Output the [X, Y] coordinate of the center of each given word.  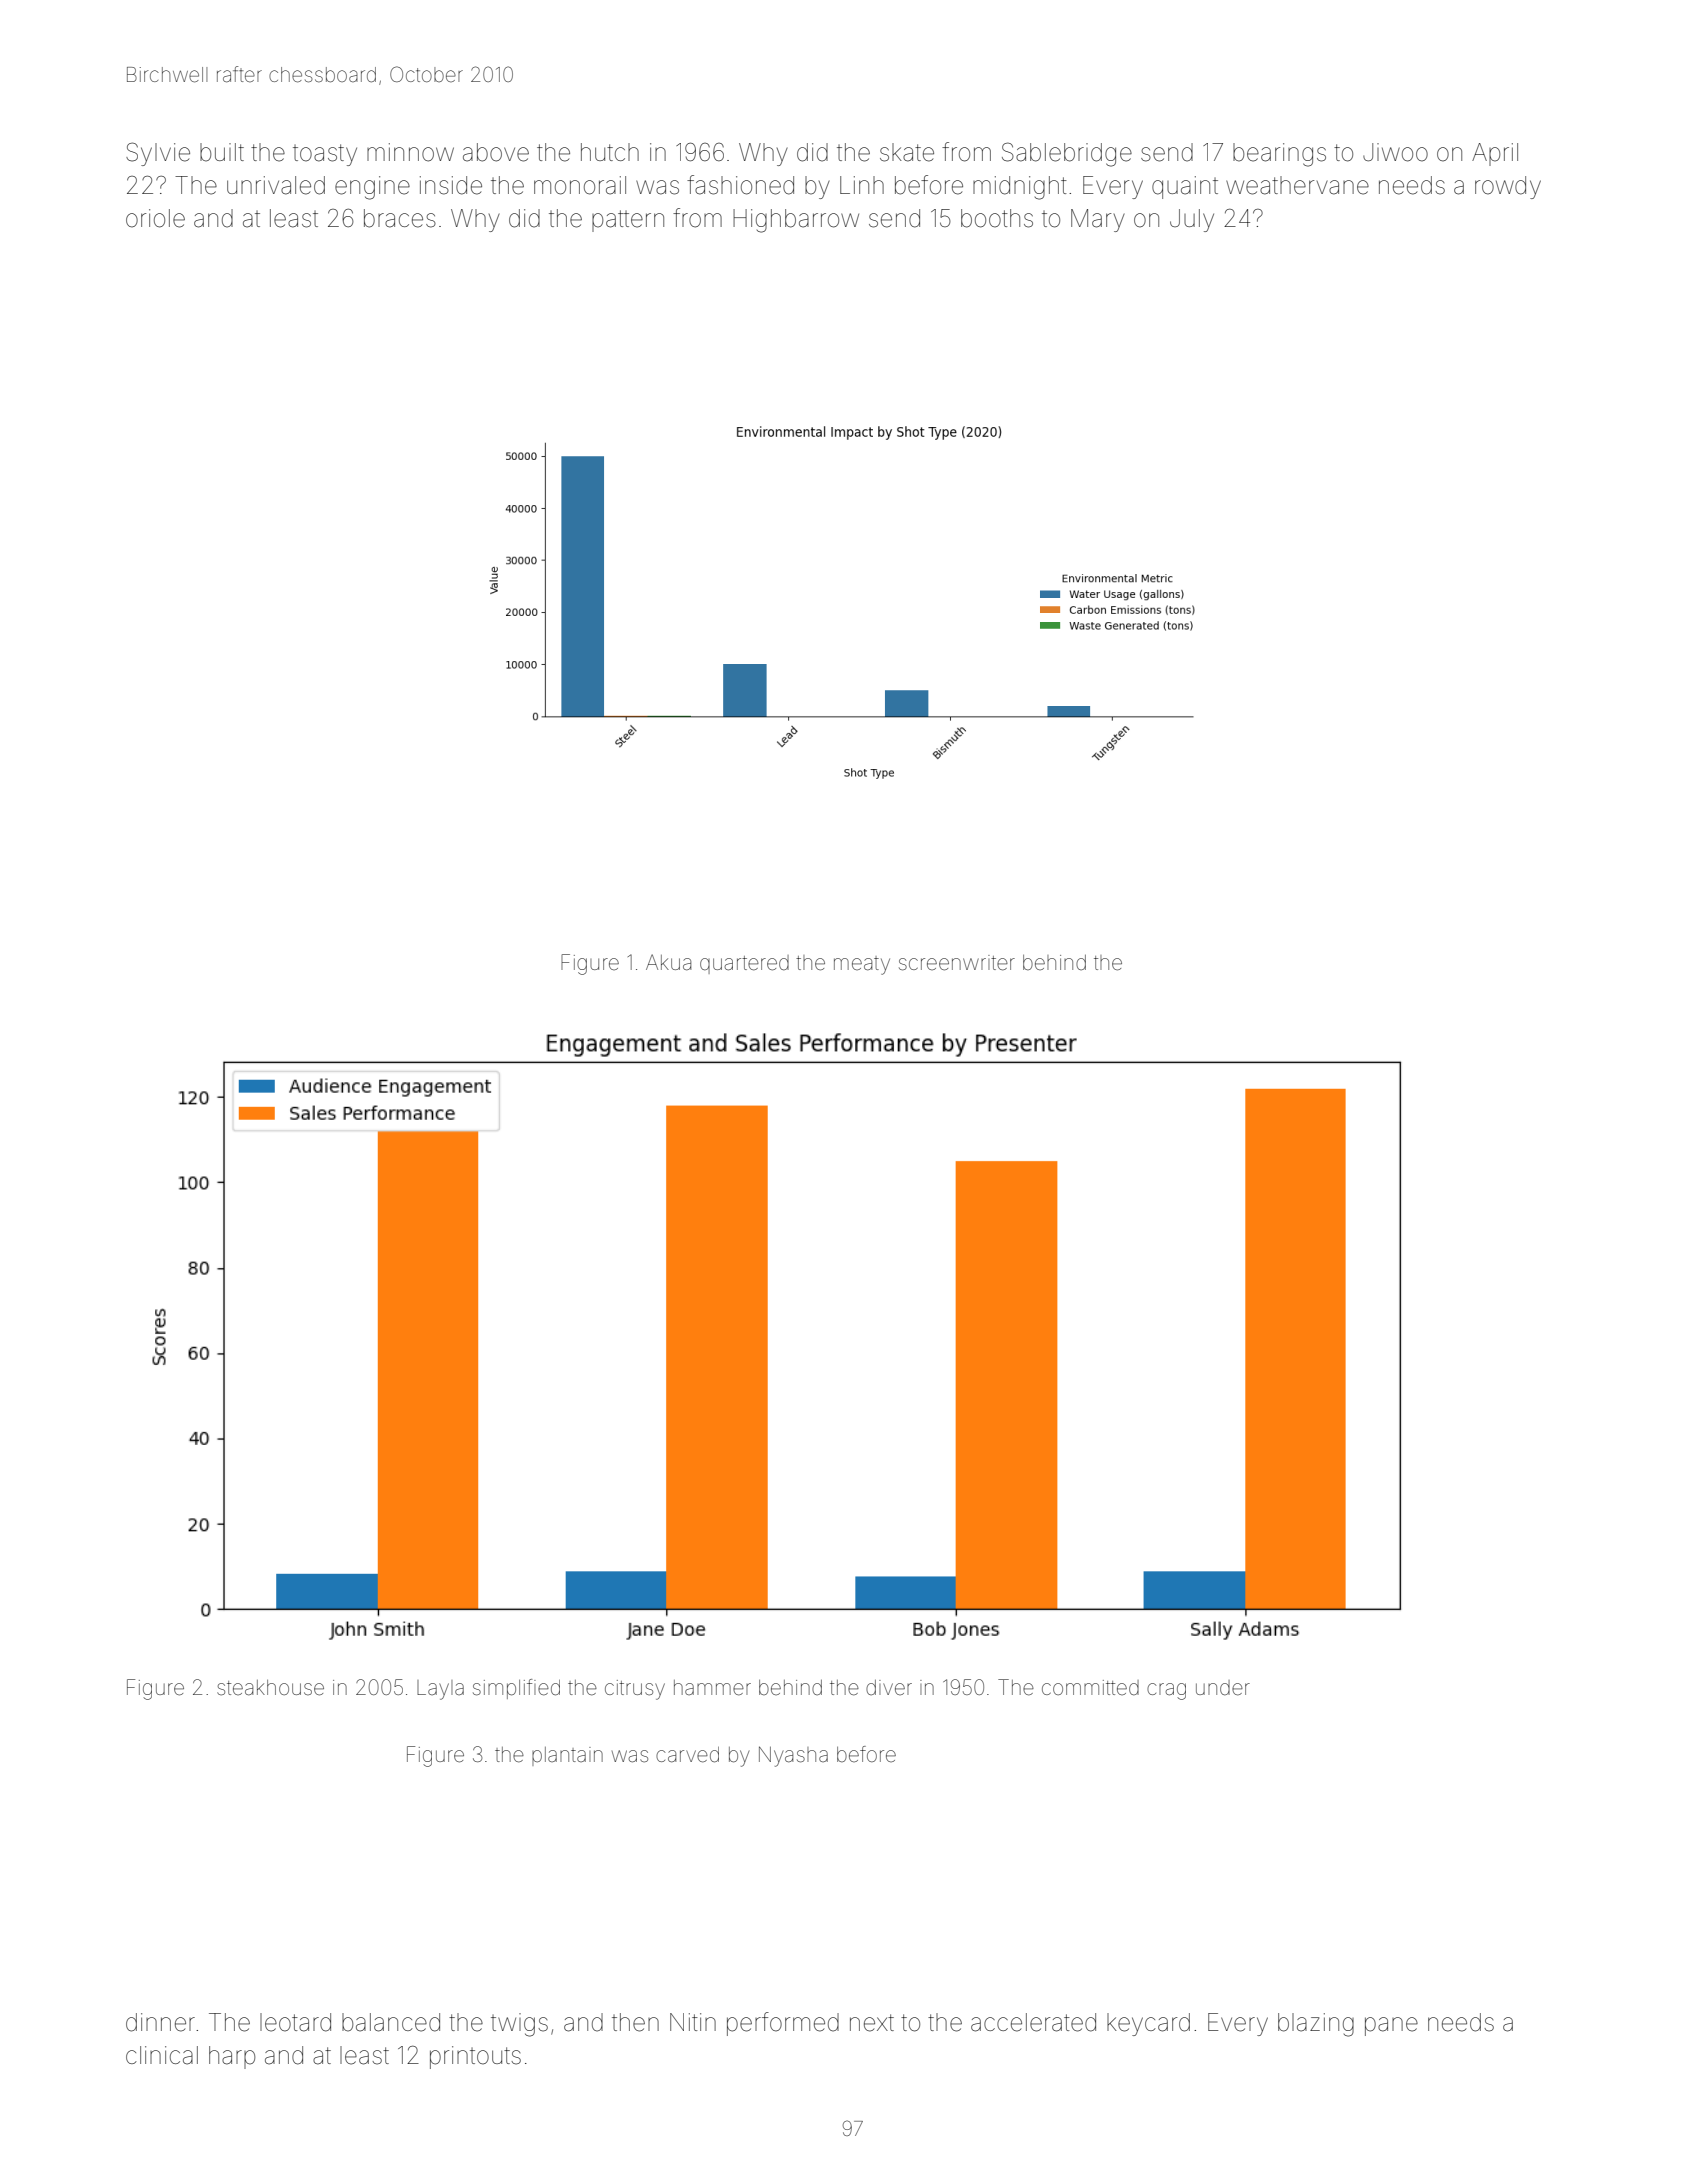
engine [372, 188]
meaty [862, 965]
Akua [668, 962]
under [1223, 1687]
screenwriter [957, 962]
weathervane [1297, 185]
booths [997, 218]
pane [1391, 2026]
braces [400, 218]
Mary [1098, 220]
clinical [162, 2055]
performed [783, 2024]
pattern [628, 221]
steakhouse [270, 1687]
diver [889, 1687]
